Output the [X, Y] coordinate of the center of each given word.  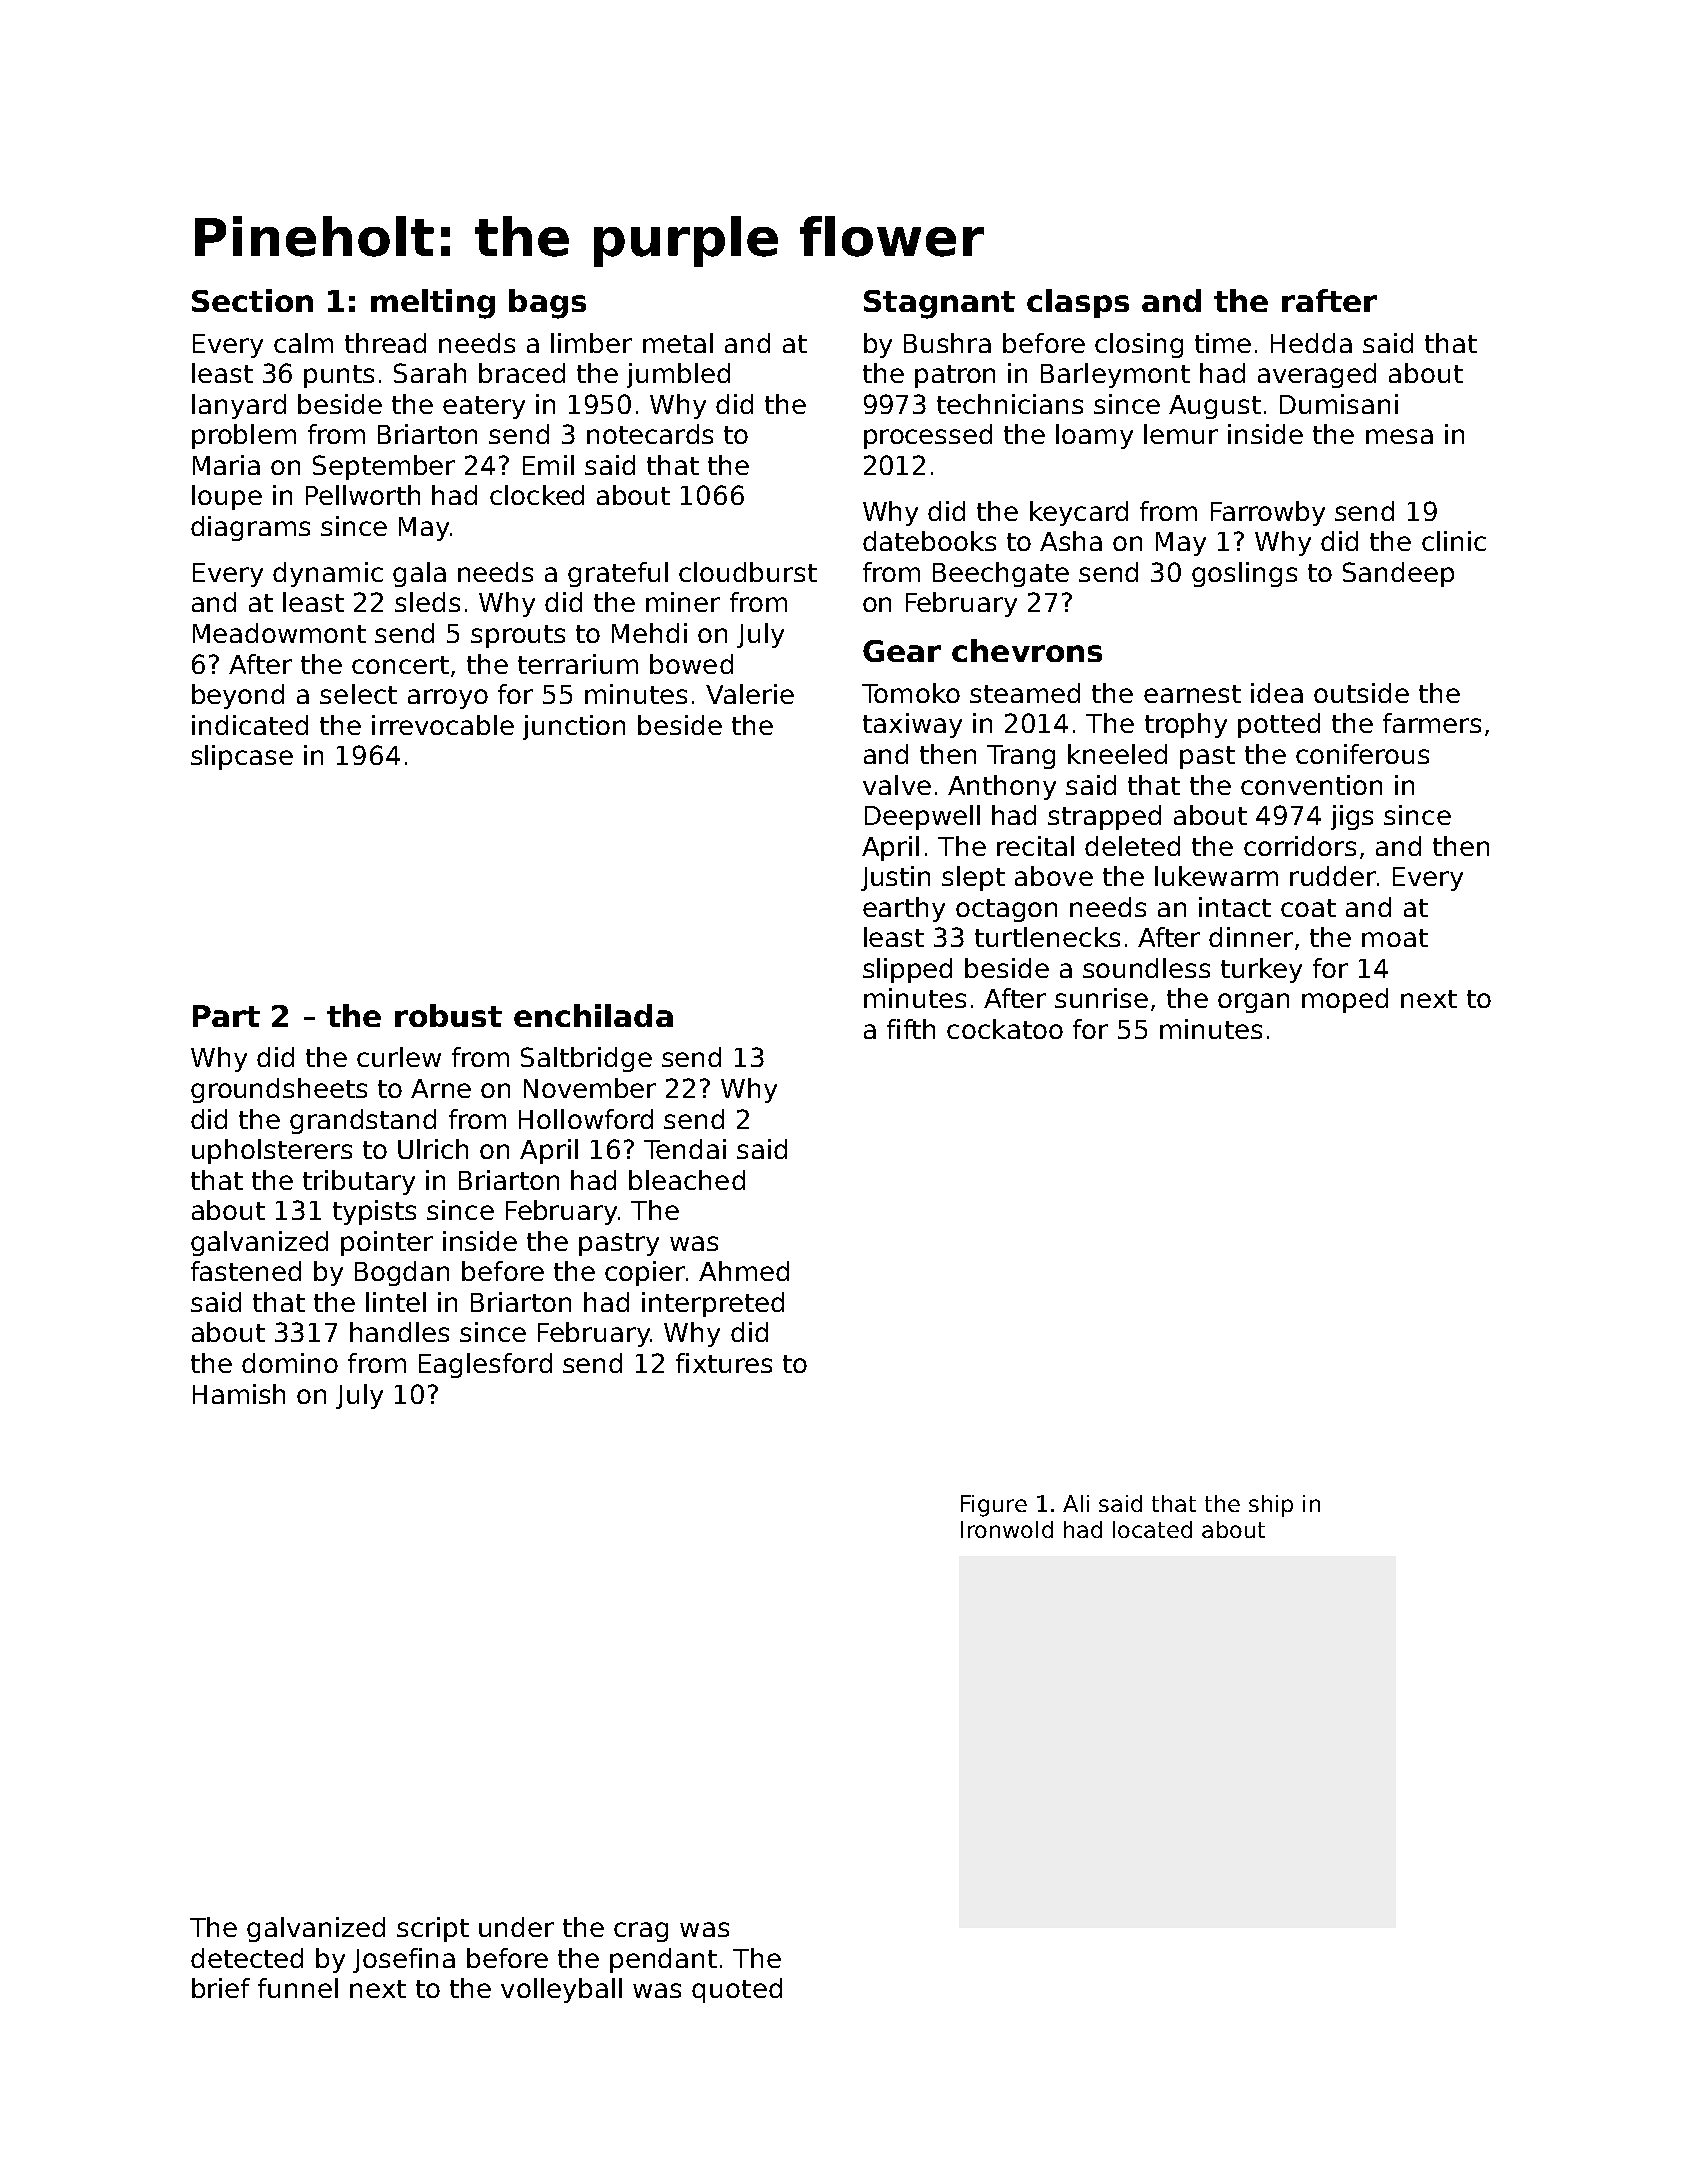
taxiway [912, 725]
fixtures [724, 1363]
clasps [1078, 303]
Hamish [239, 1394]
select [358, 694]
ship [1271, 1506]
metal [678, 343]
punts [339, 376]
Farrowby [1268, 513]
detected [247, 1958]
